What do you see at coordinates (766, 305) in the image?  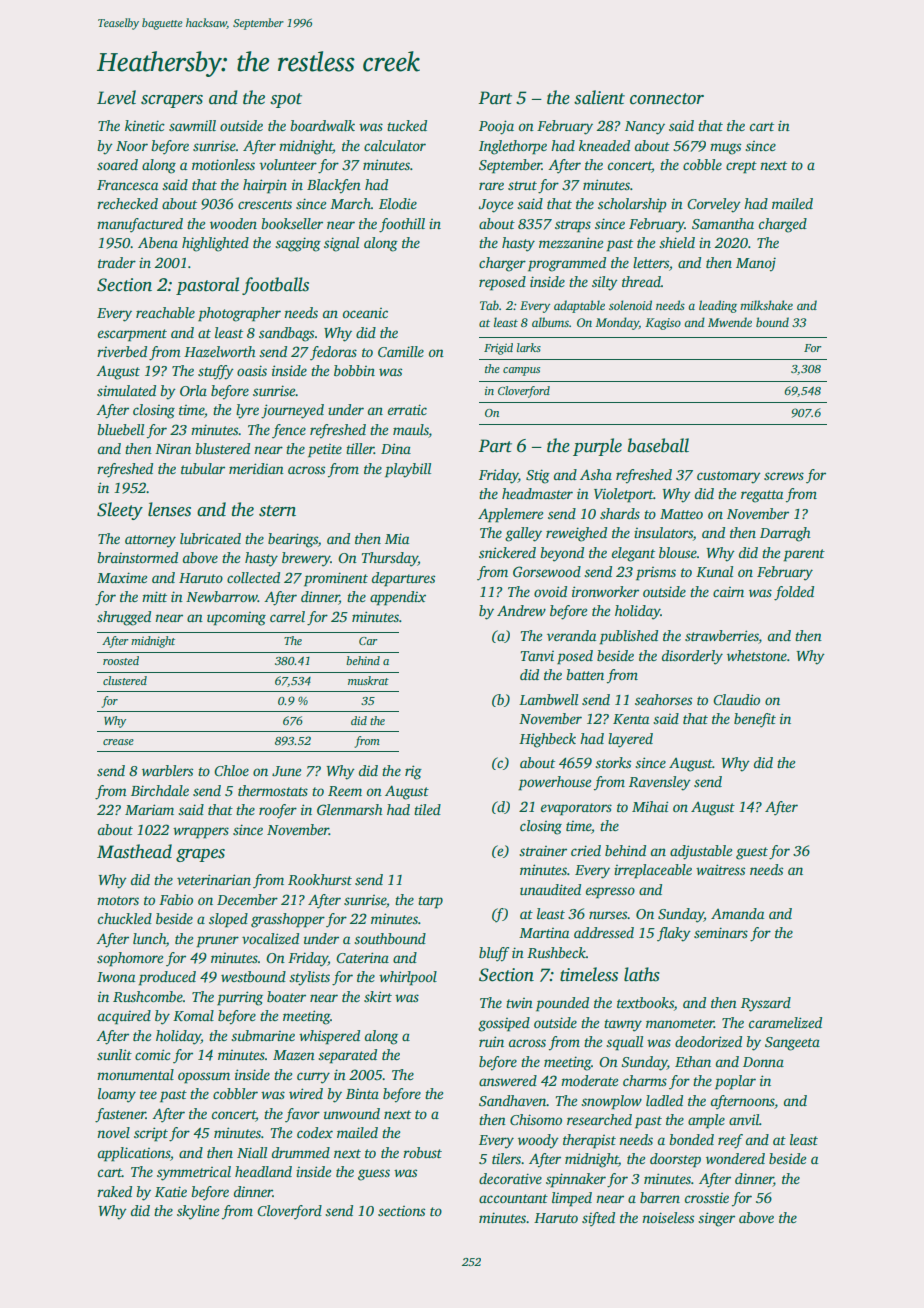 I see `milkshake` at bounding box center [766, 305].
